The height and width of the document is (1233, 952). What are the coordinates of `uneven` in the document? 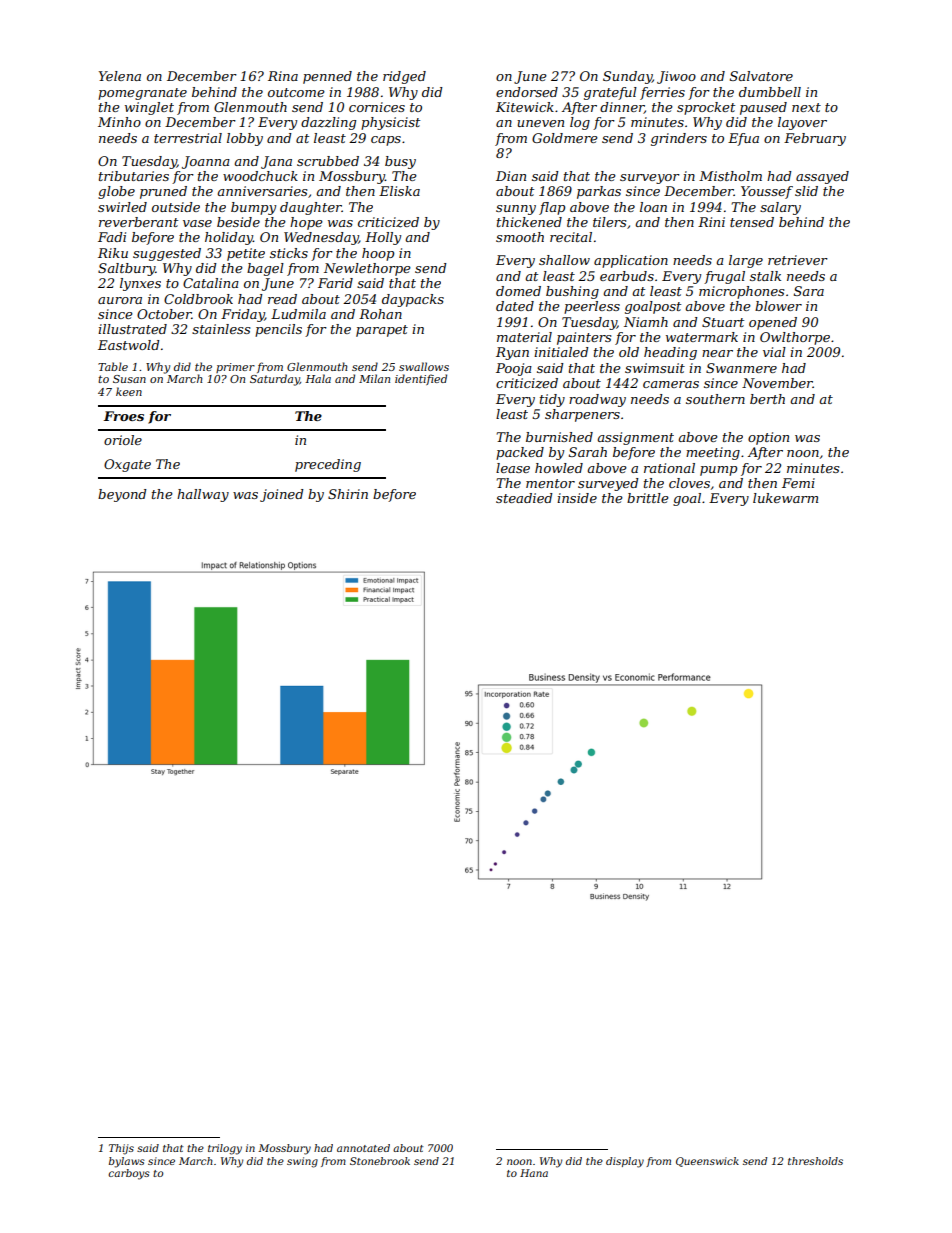 It's located at (540, 123).
